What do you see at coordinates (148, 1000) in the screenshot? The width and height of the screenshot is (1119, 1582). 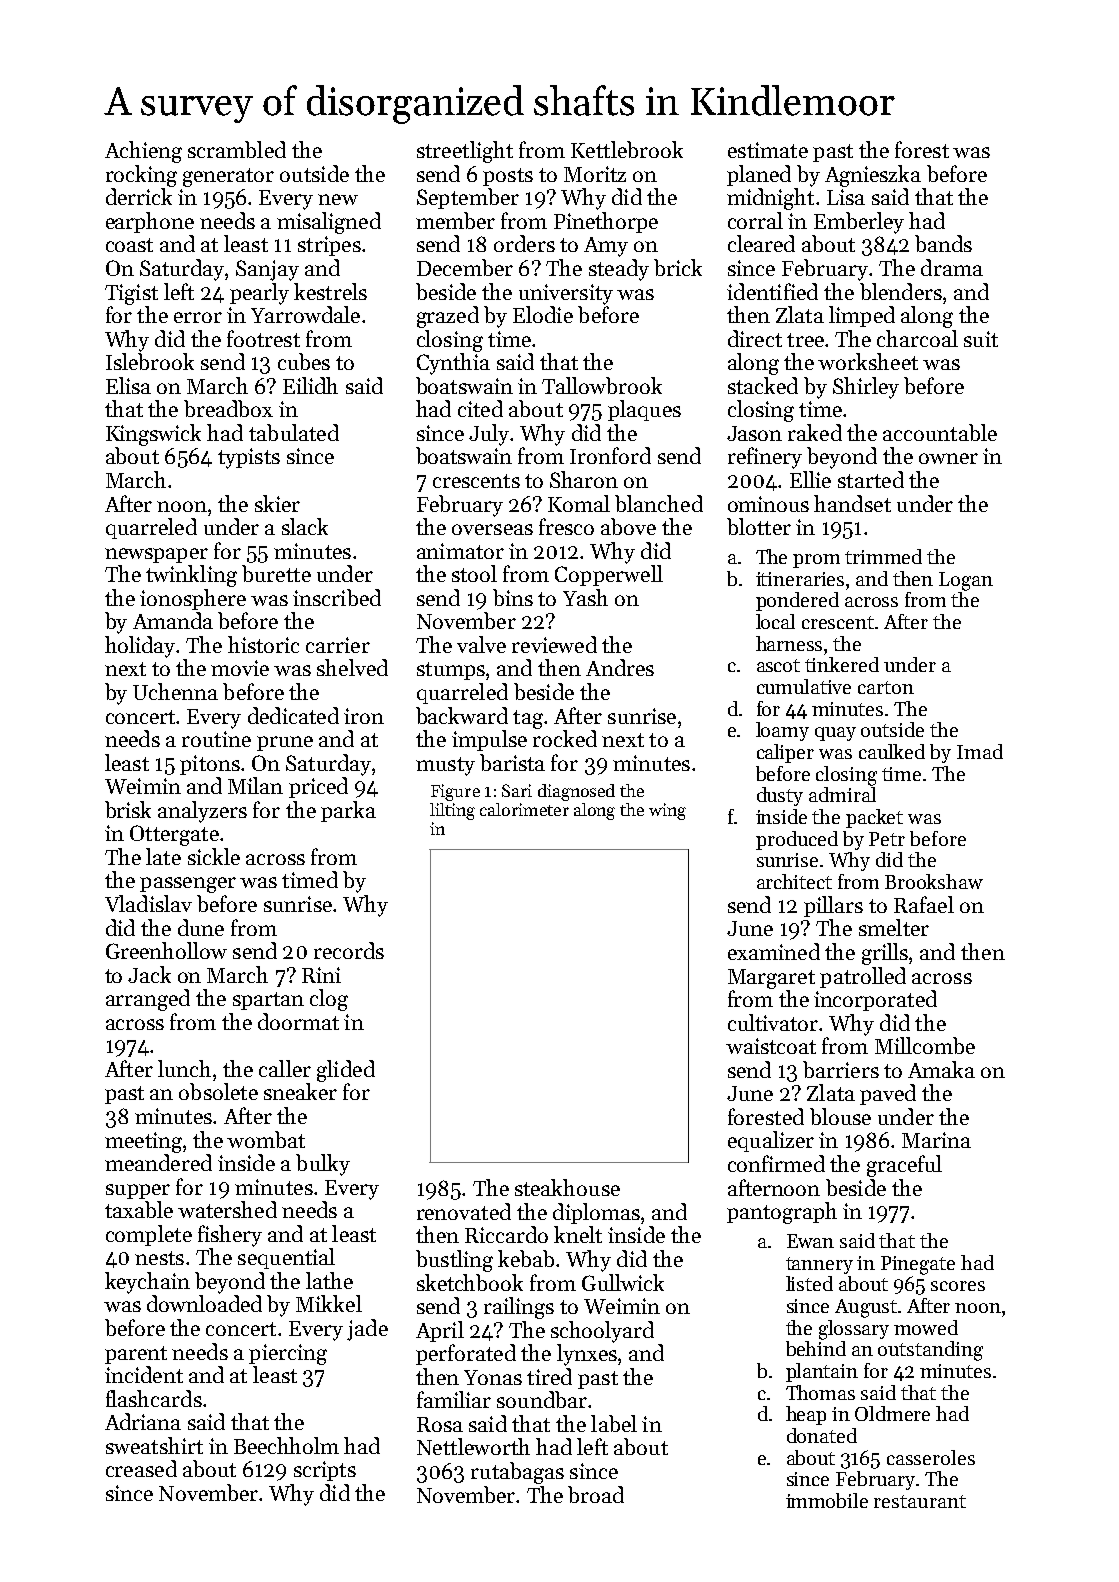 I see `arranged` at bounding box center [148, 1000].
